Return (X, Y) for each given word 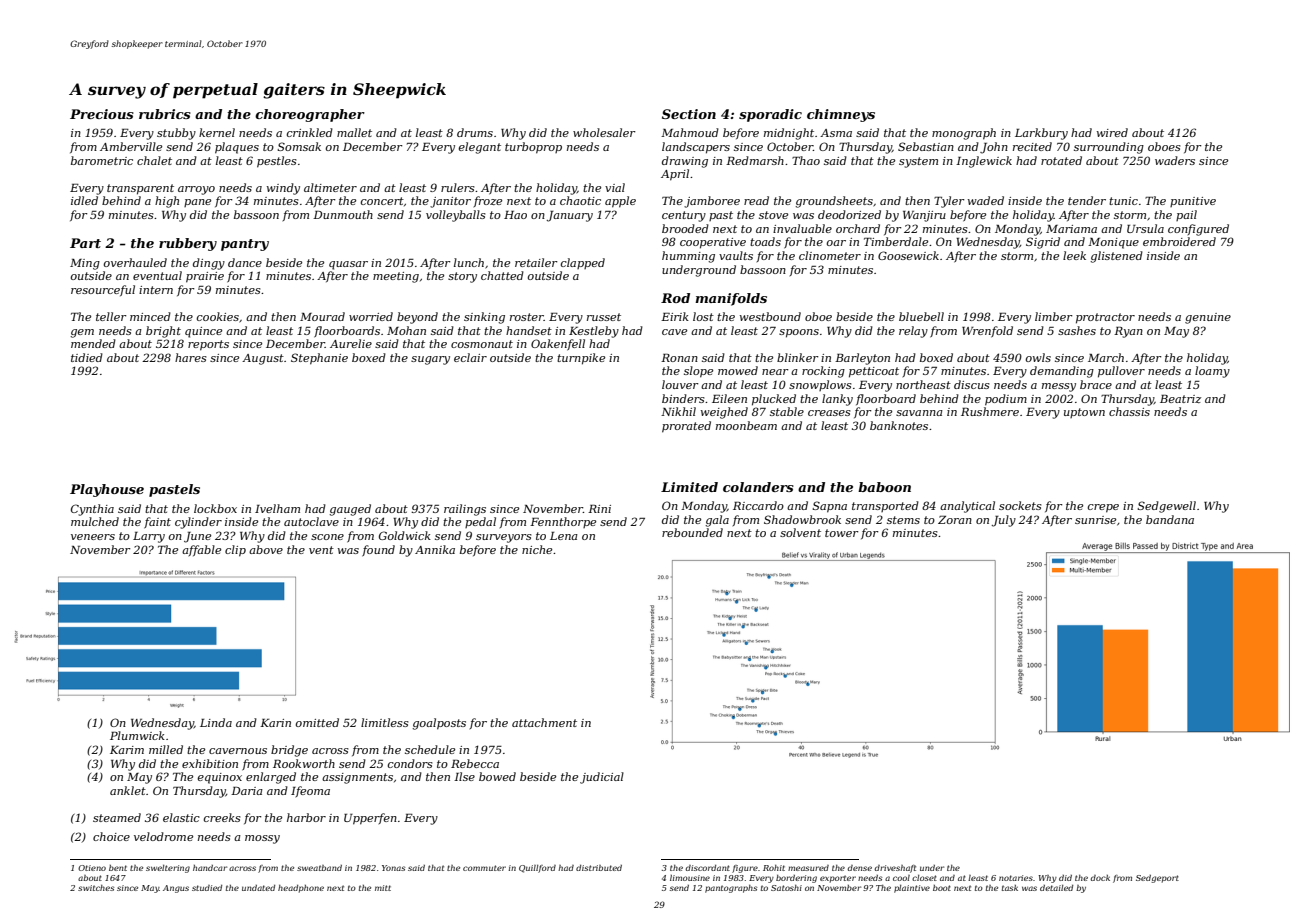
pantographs (731, 889)
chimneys (841, 115)
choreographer (310, 115)
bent (118, 868)
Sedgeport (1157, 879)
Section (689, 114)
